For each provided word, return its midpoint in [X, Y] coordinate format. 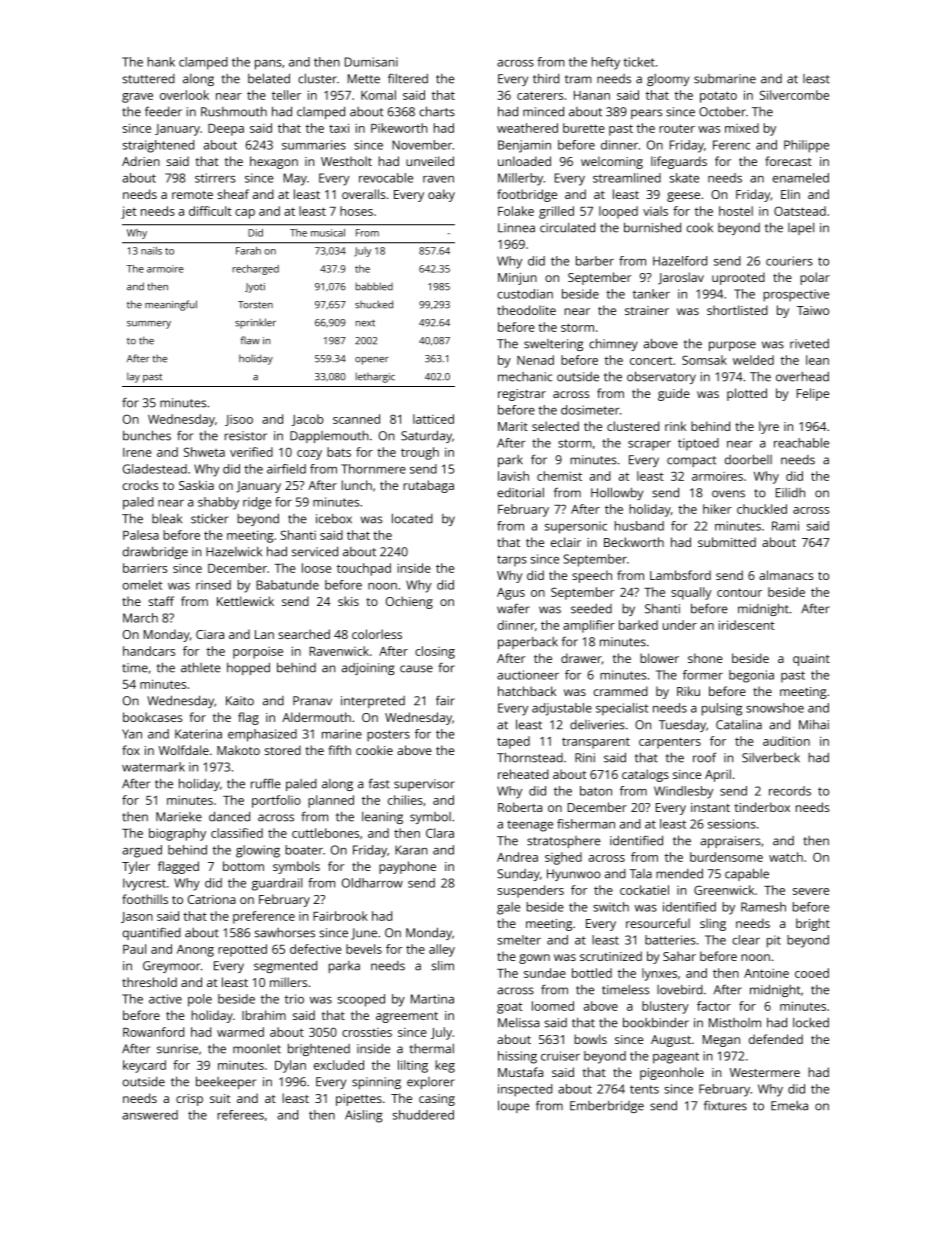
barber [595, 261]
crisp [189, 1100]
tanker [651, 294]
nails [151, 251]
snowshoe [775, 708]
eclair [566, 542]
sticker [209, 518]
